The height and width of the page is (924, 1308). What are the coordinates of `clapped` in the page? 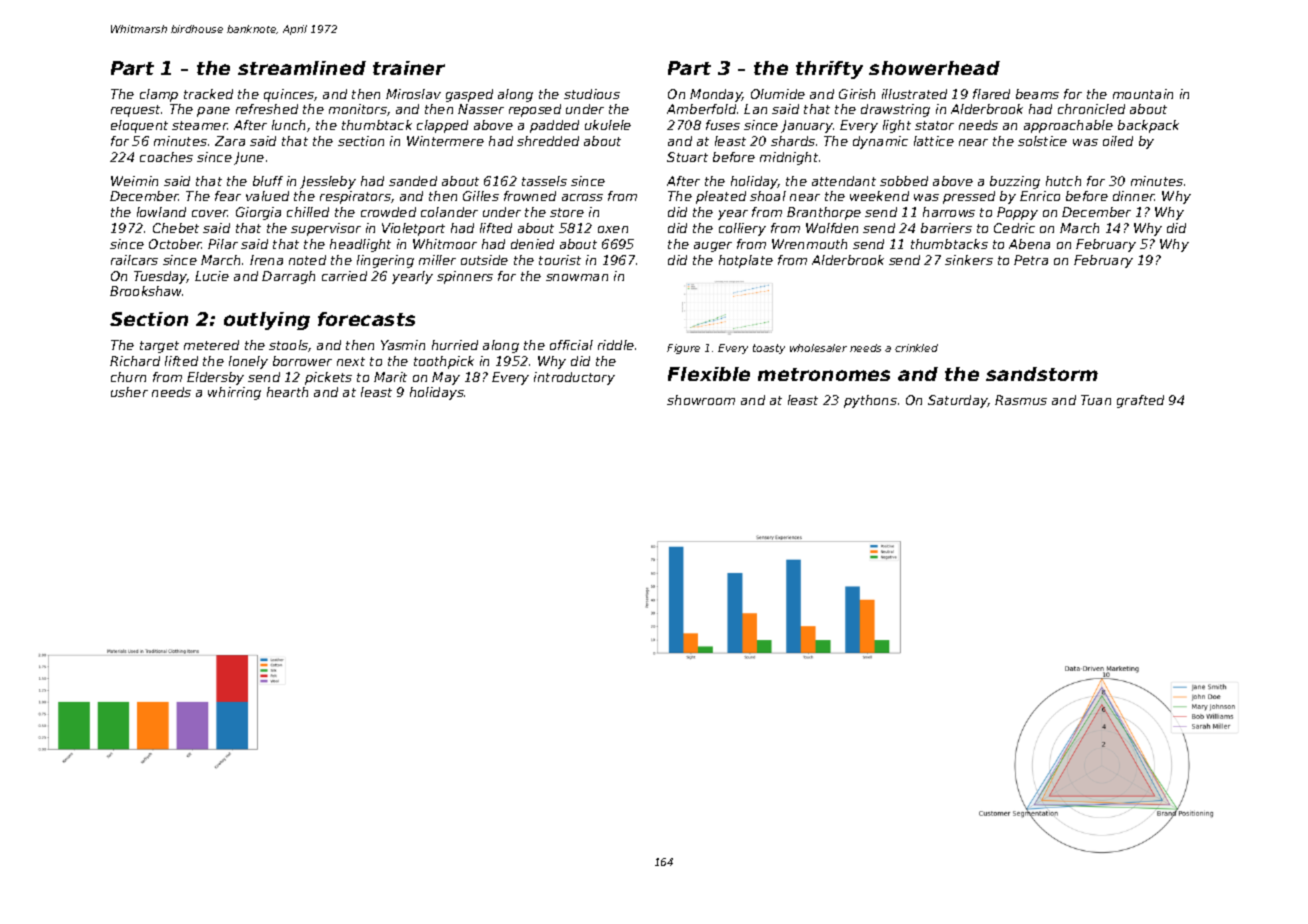 It's located at (442, 126).
